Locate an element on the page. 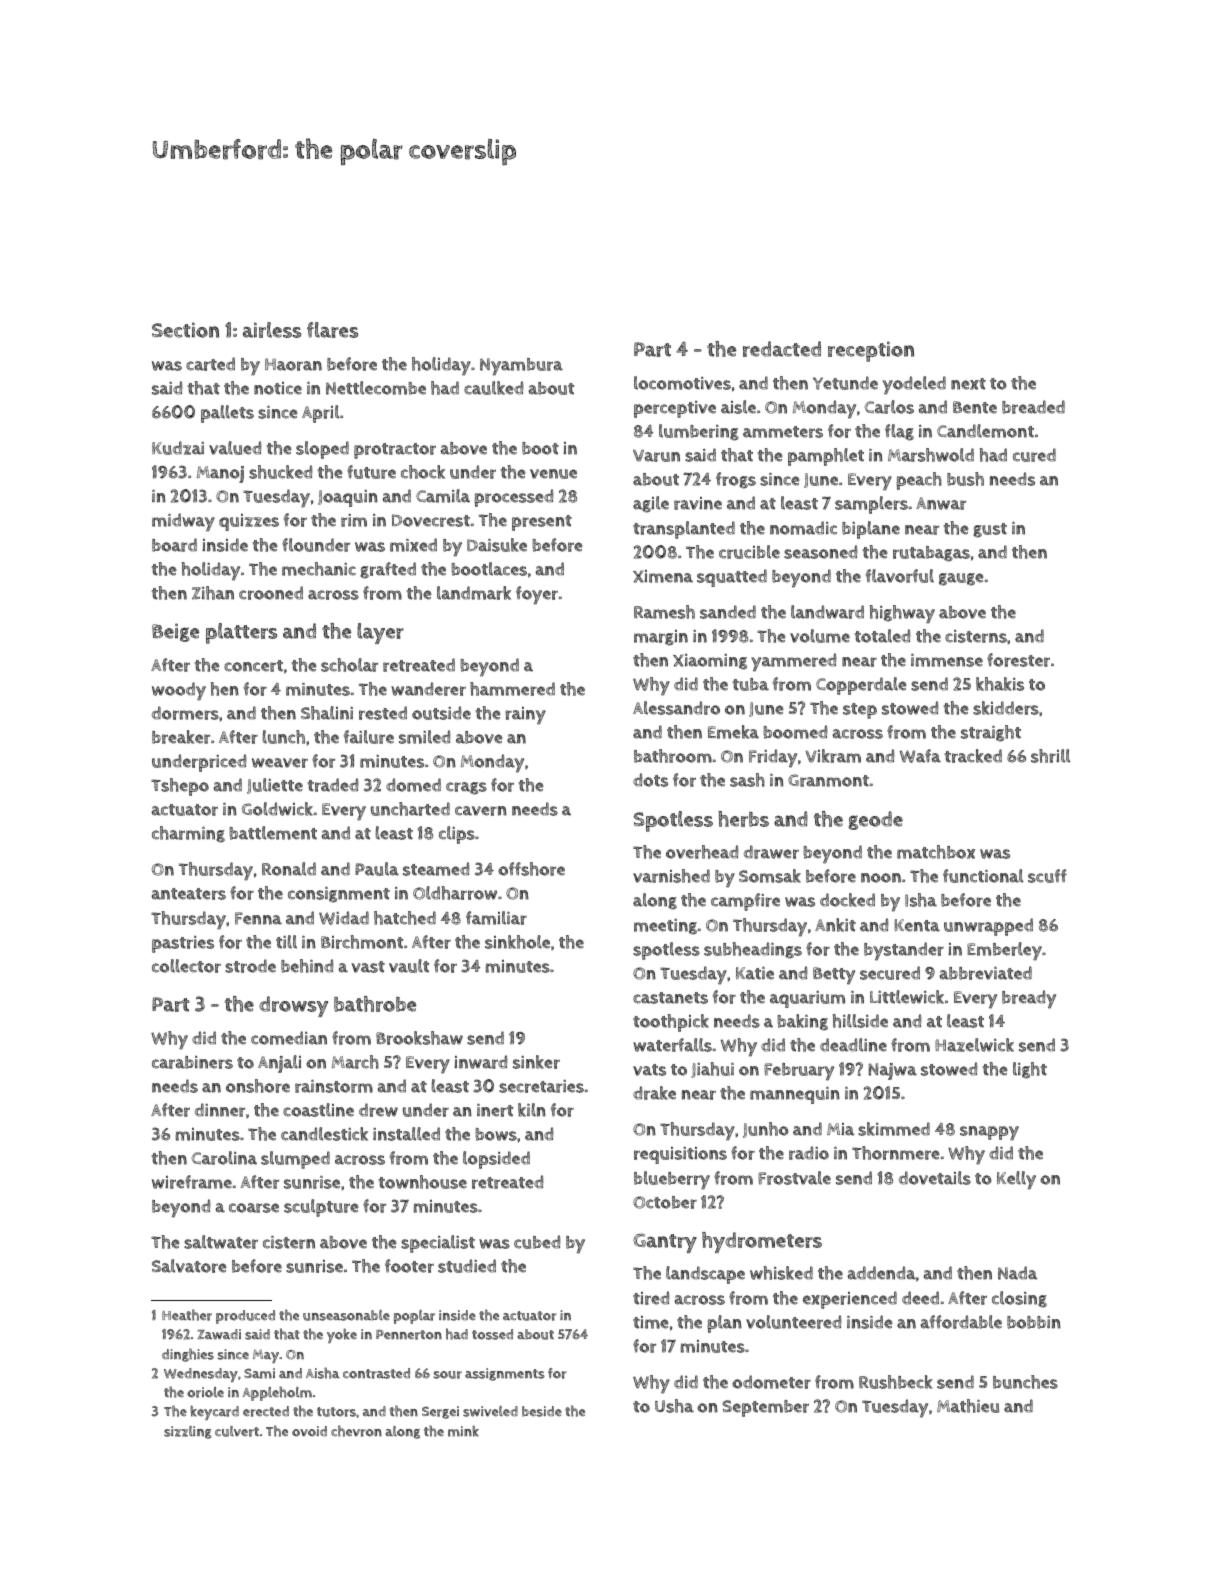  subheadings is located at coordinates (753, 950).
